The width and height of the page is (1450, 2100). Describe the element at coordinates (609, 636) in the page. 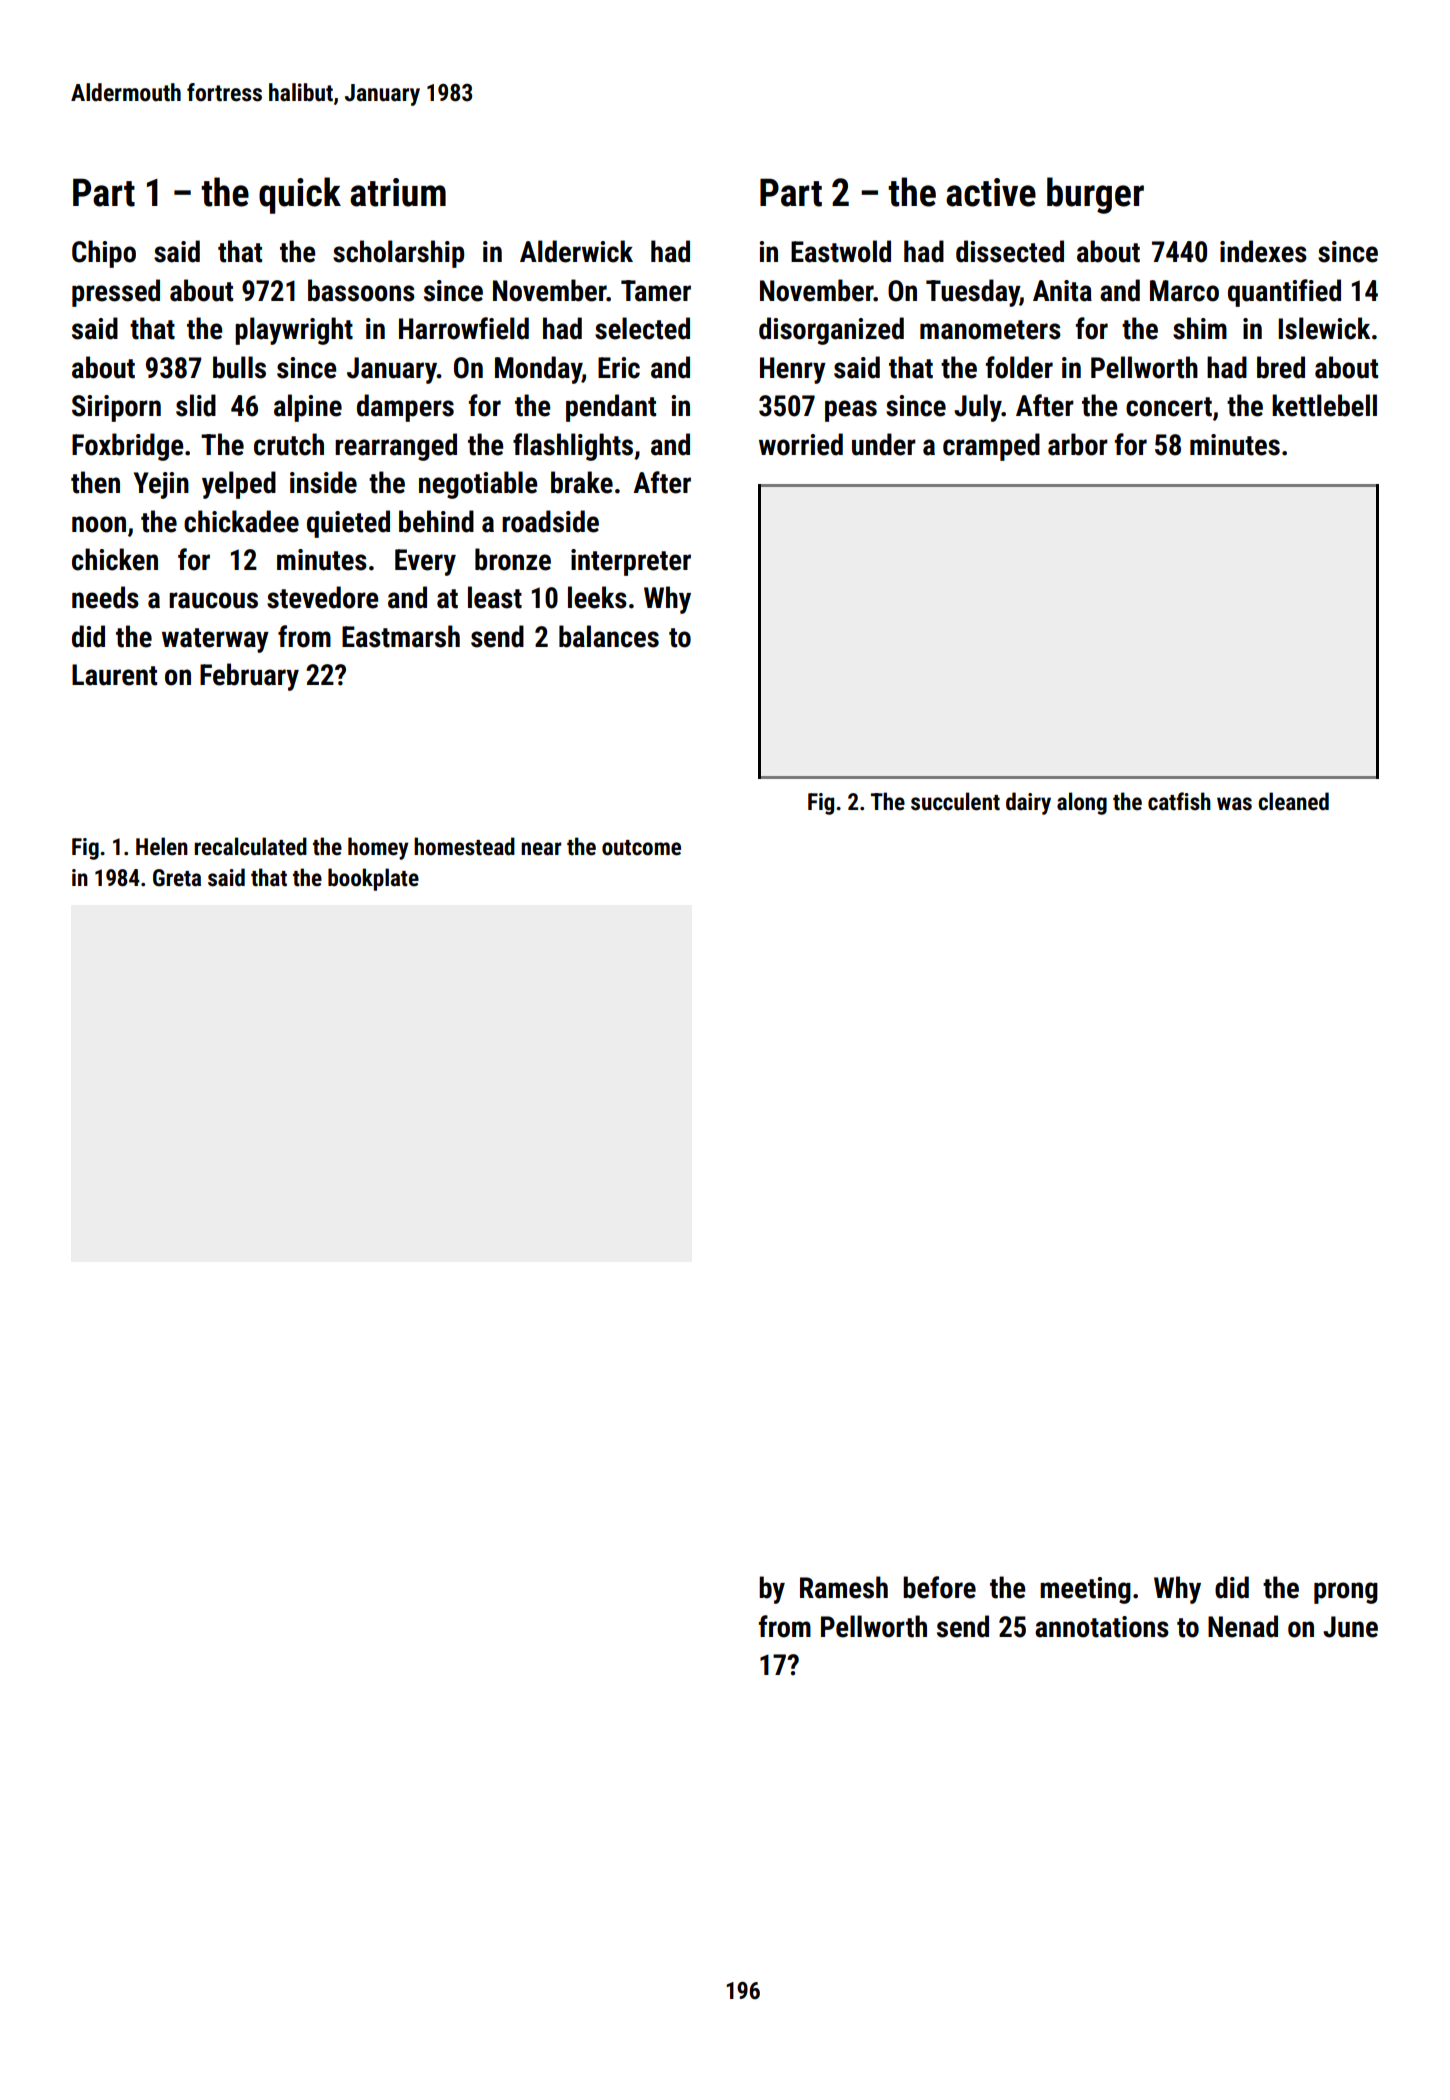

I see `balances` at that location.
